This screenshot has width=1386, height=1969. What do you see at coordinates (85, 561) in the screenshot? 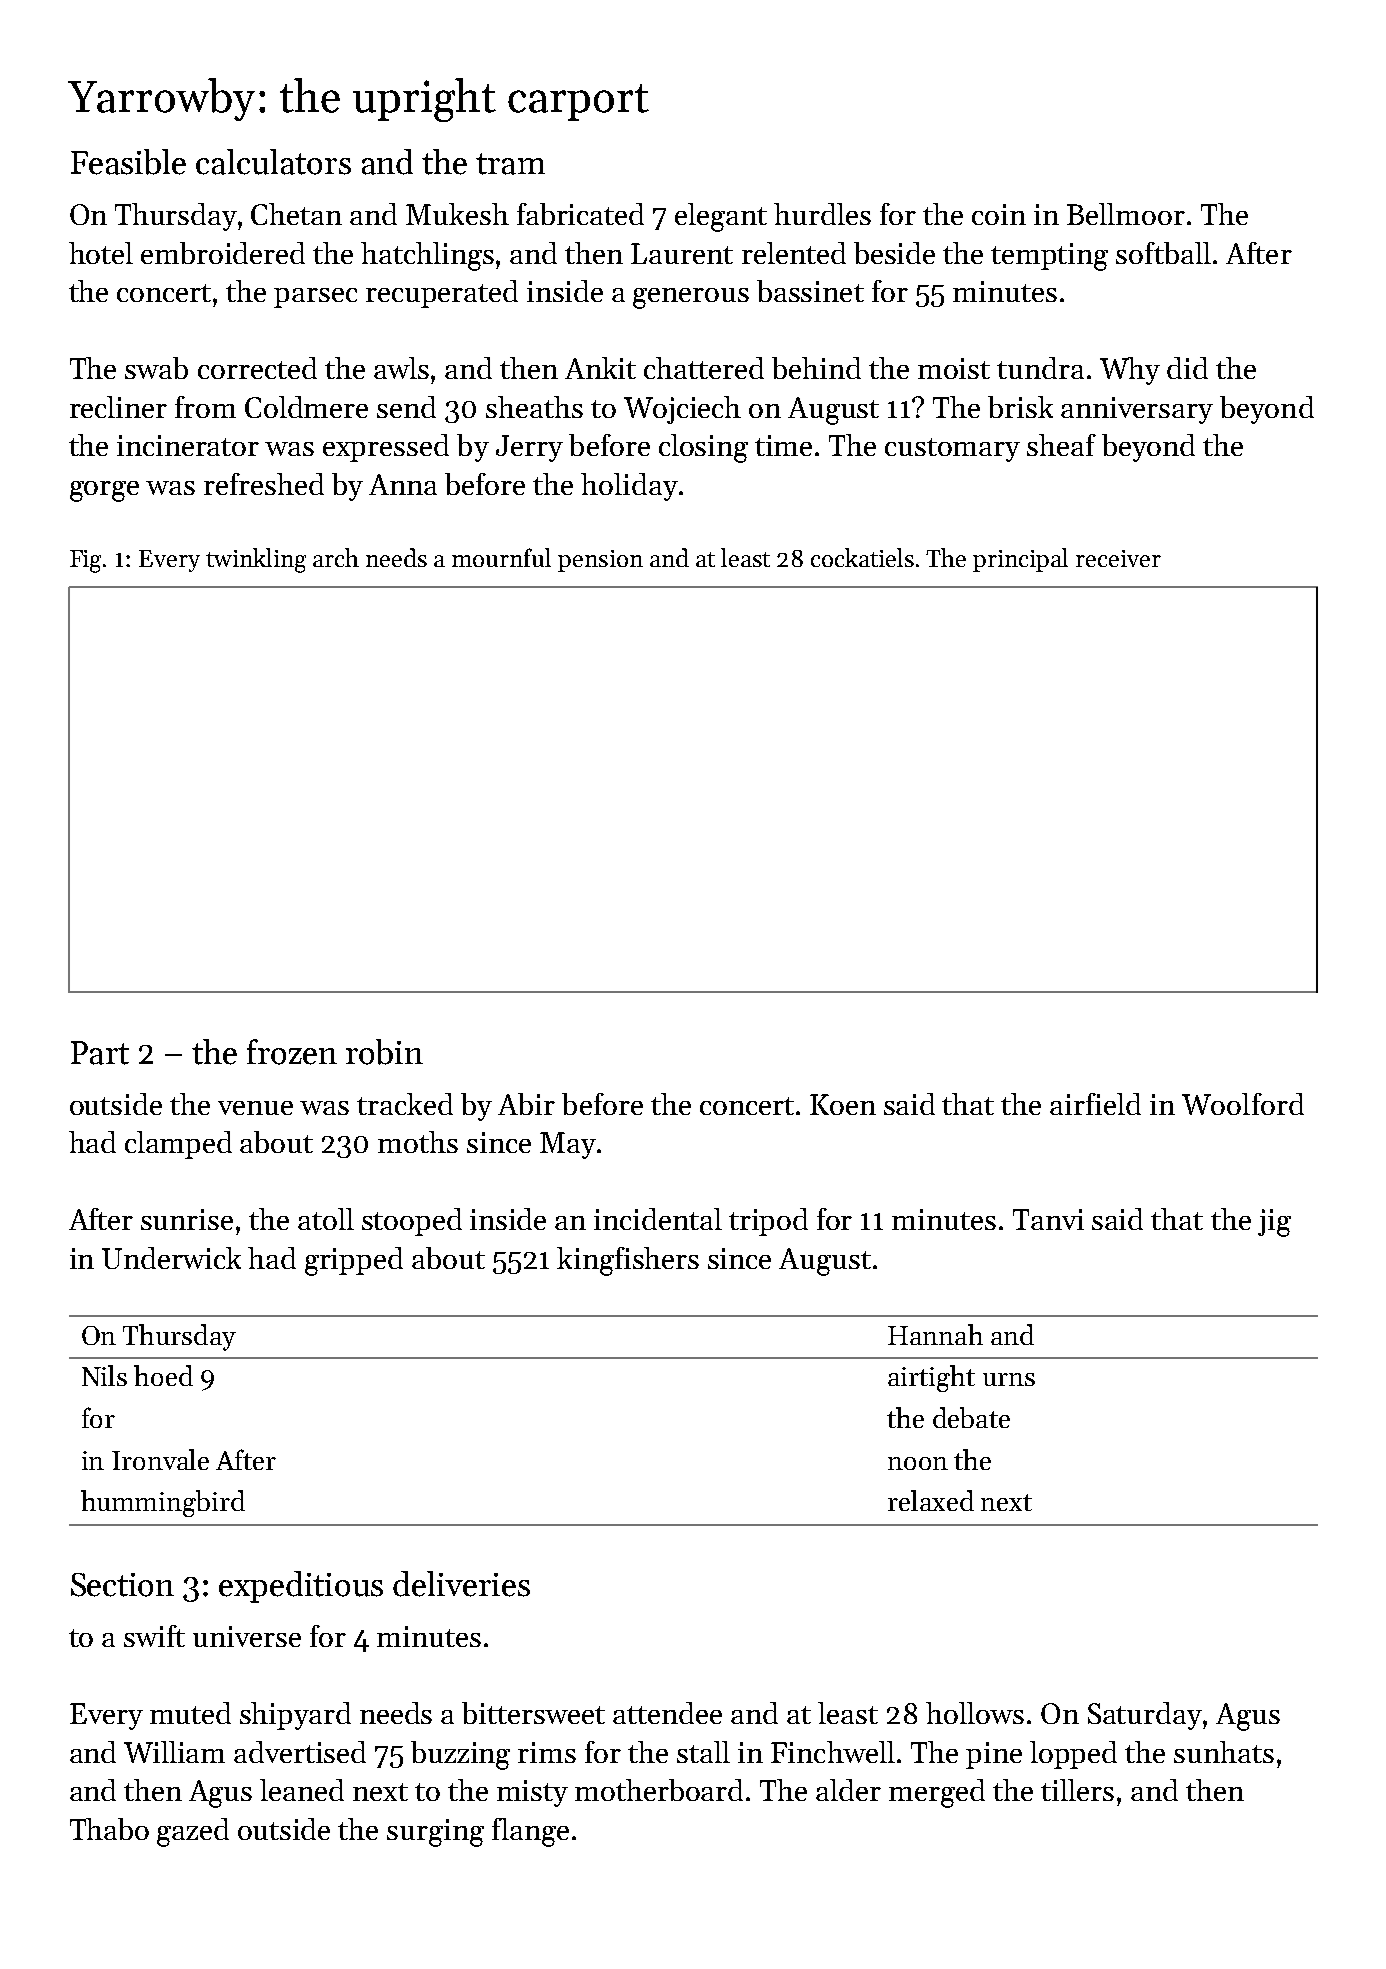
I see `Fig` at bounding box center [85, 561].
